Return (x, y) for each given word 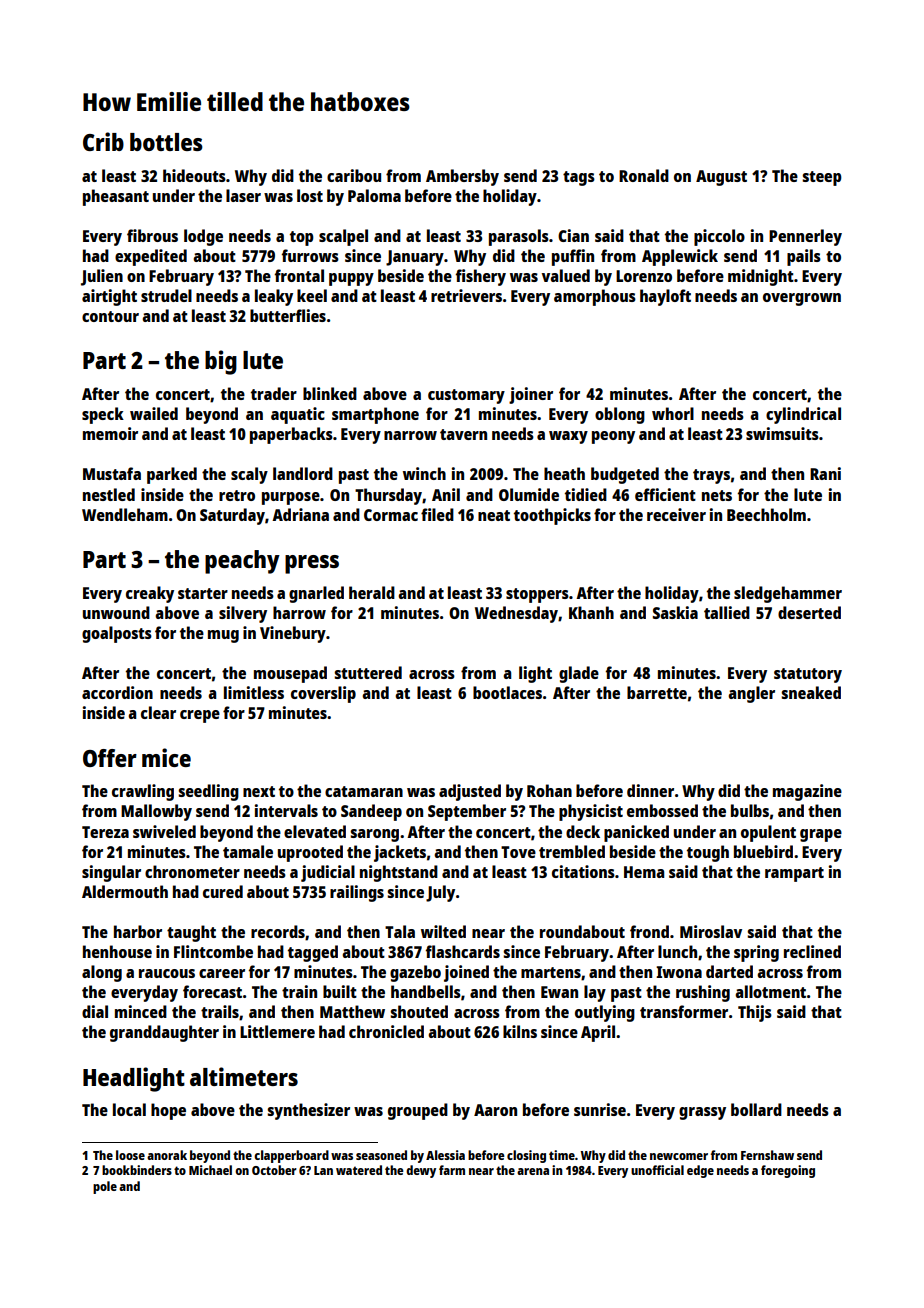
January (415, 258)
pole (105, 1187)
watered (359, 1170)
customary (466, 396)
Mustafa (112, 473)
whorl (673, 413)
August (721, 178)
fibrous (152, 235)
